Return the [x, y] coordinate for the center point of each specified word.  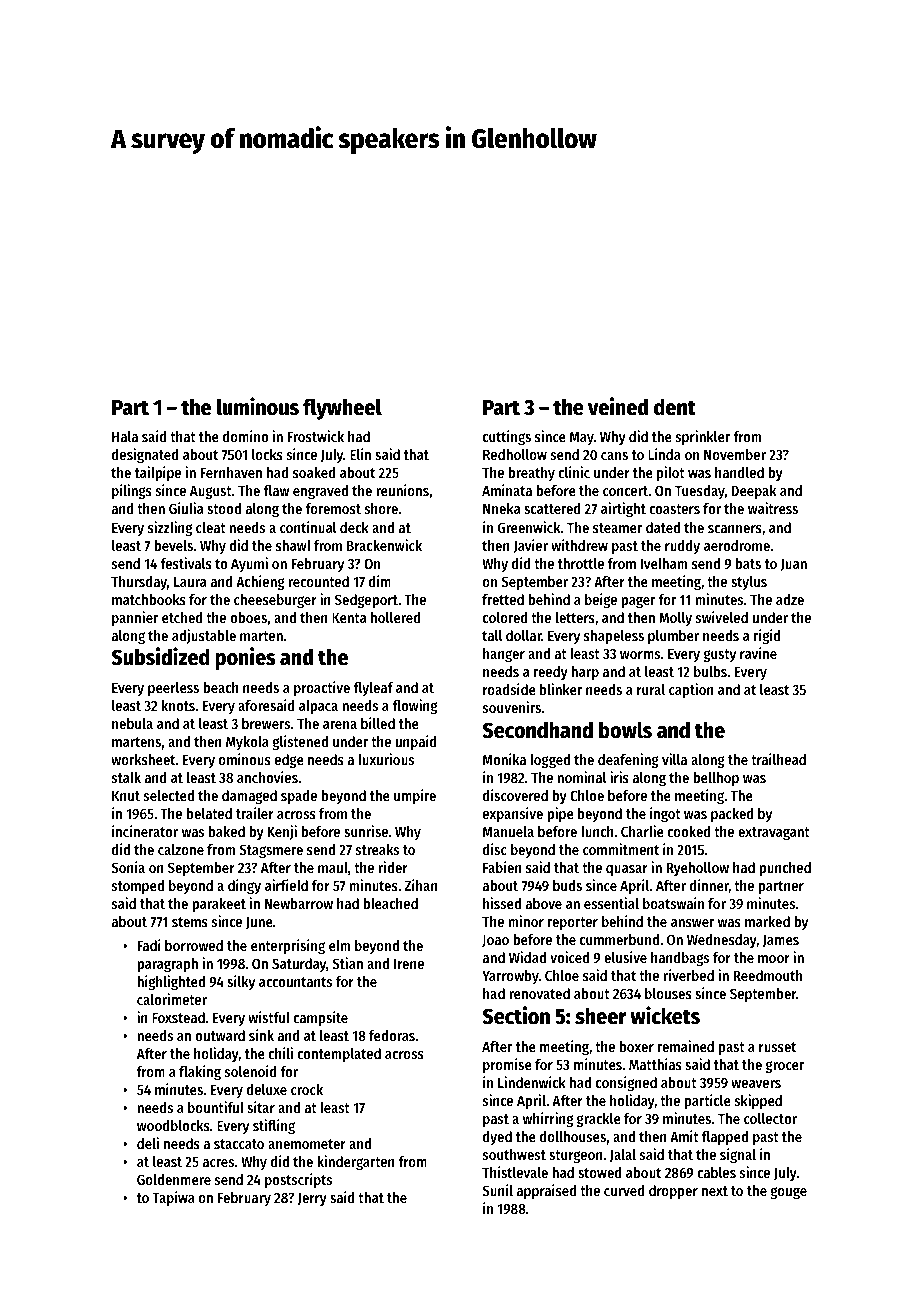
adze [790, 599]
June [259, 923]
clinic [574, 472]
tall [492, 635]
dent [675, 407]
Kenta [349, 618]
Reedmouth [768, 975]
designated [145, 455]
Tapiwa [173, 1198]
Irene [409, 964]
